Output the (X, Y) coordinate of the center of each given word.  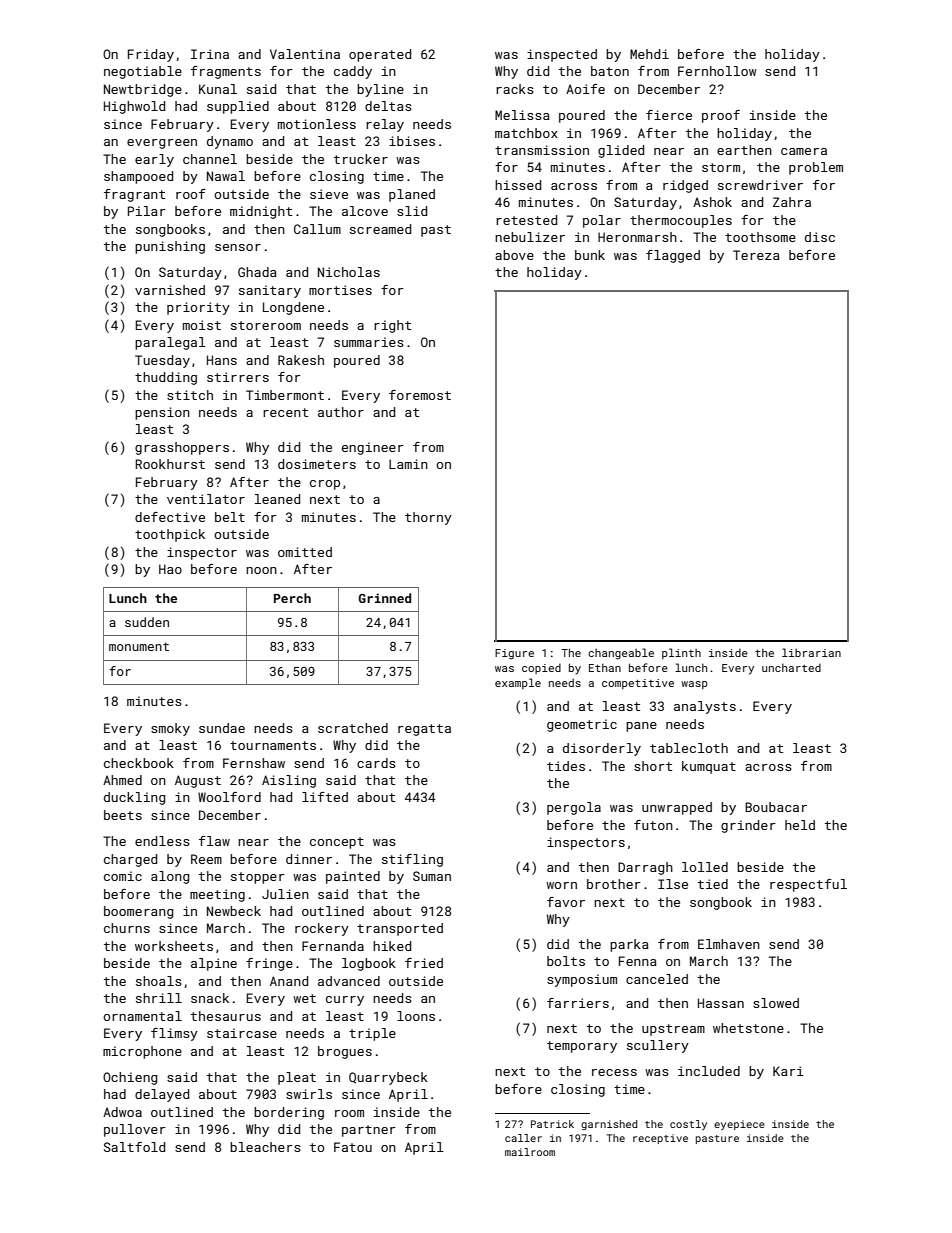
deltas (388, 106)
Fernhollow (717, 71)
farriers (578, 1003)
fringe (269, 964)
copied (541, 669)
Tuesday (162, 361)
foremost (420, 395)
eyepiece (739, 1125)
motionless (317, 124)
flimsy (174, 1034)
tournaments (273, 745)
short (653, 766)
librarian (811, 652)
